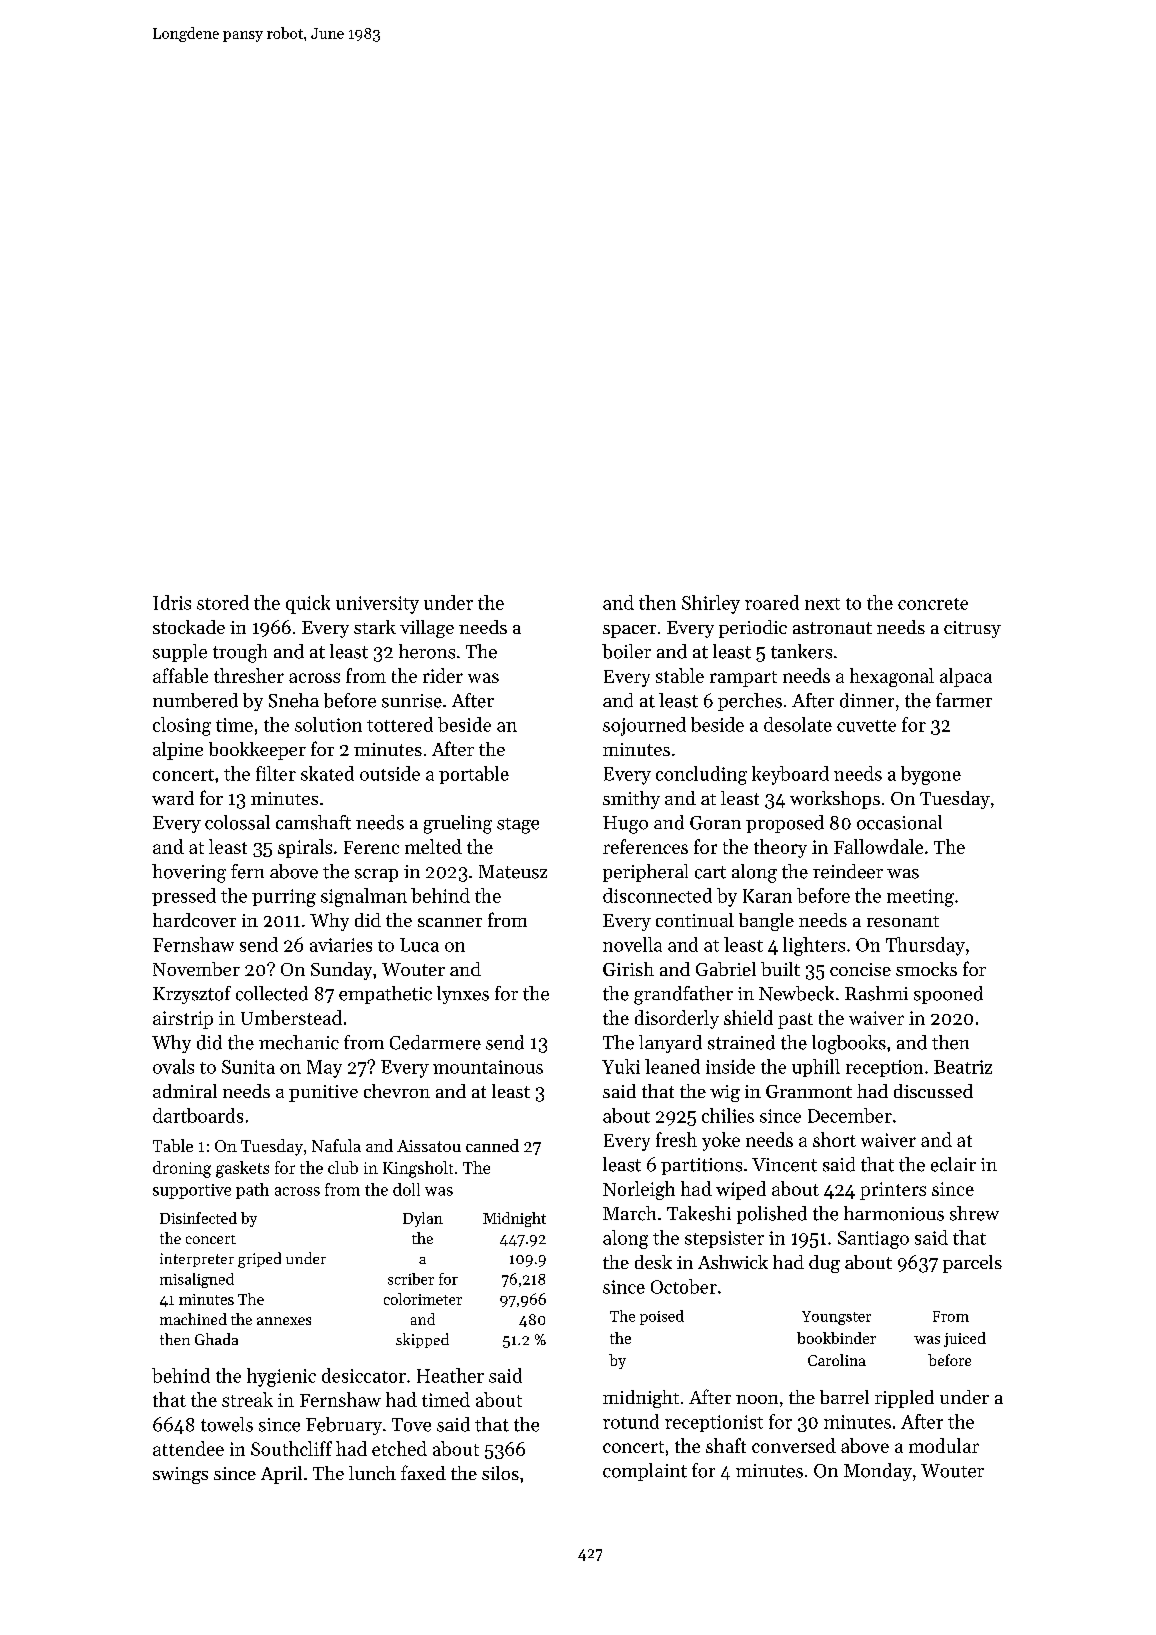 This page has width=1156, height=1635. What do you see at coordinates (972, 1264) in the page?
I see `parcels` at bounding box center [972, 1264].
